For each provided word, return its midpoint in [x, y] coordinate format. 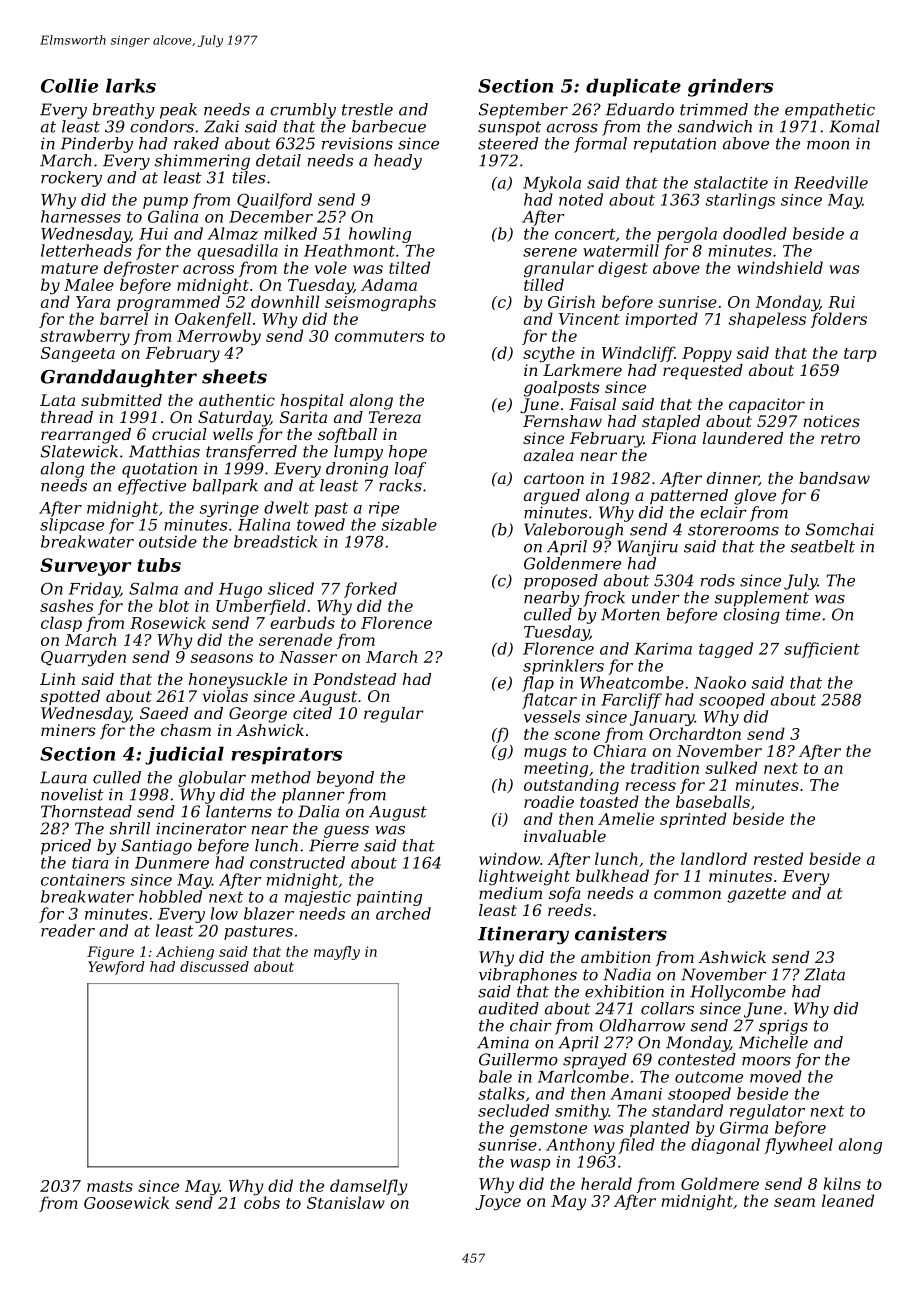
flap [538, 684]
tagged [726, 650]
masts [110, 1186]
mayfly [337, 953]
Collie [69, 85]
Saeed [164, 713]
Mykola [552, 184]
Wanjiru [647, 548]
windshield [780, 267]
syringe [229, 509]
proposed [561, 582]
